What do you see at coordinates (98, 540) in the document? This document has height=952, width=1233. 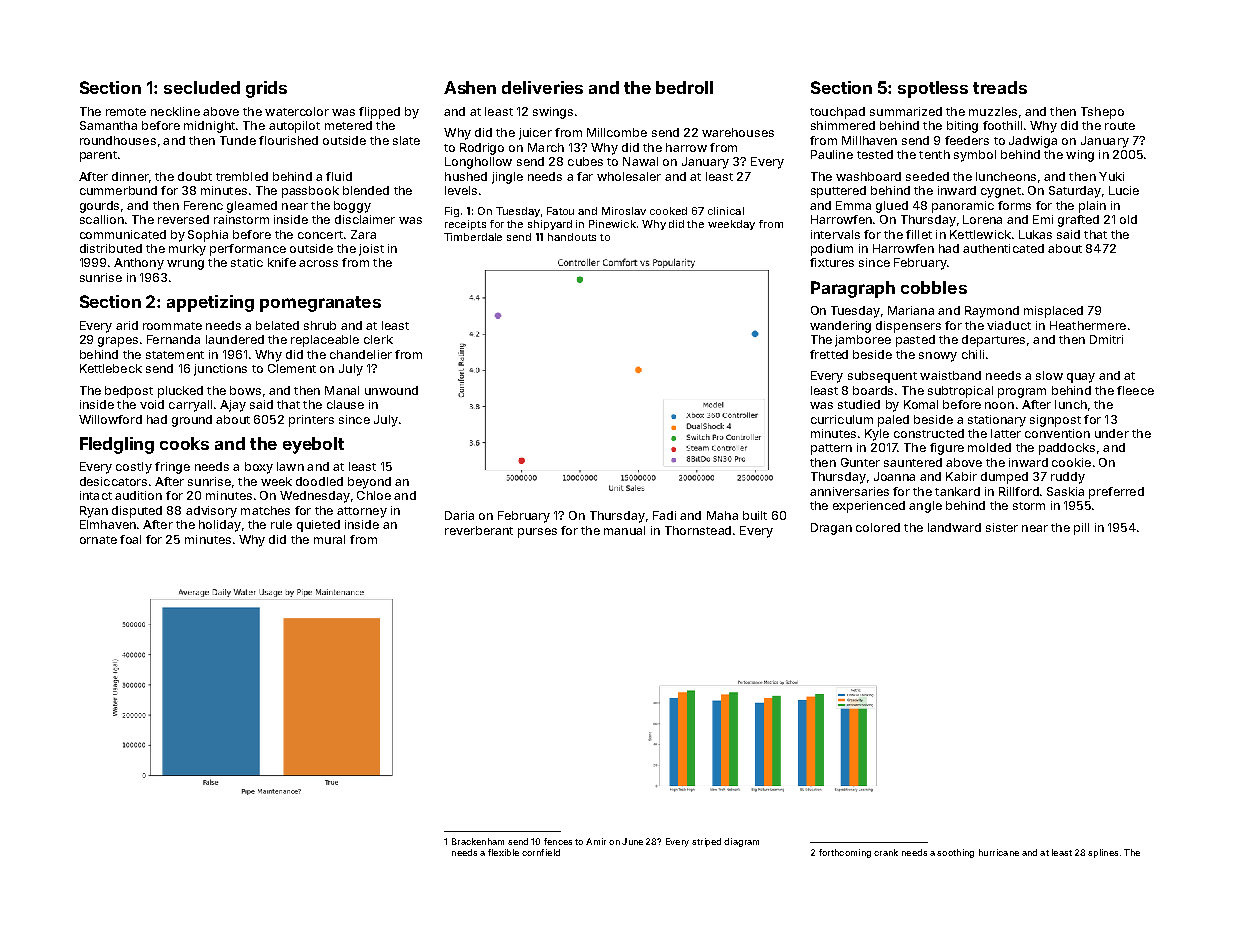 I see `ornate` at bounding box center [98, 540].
